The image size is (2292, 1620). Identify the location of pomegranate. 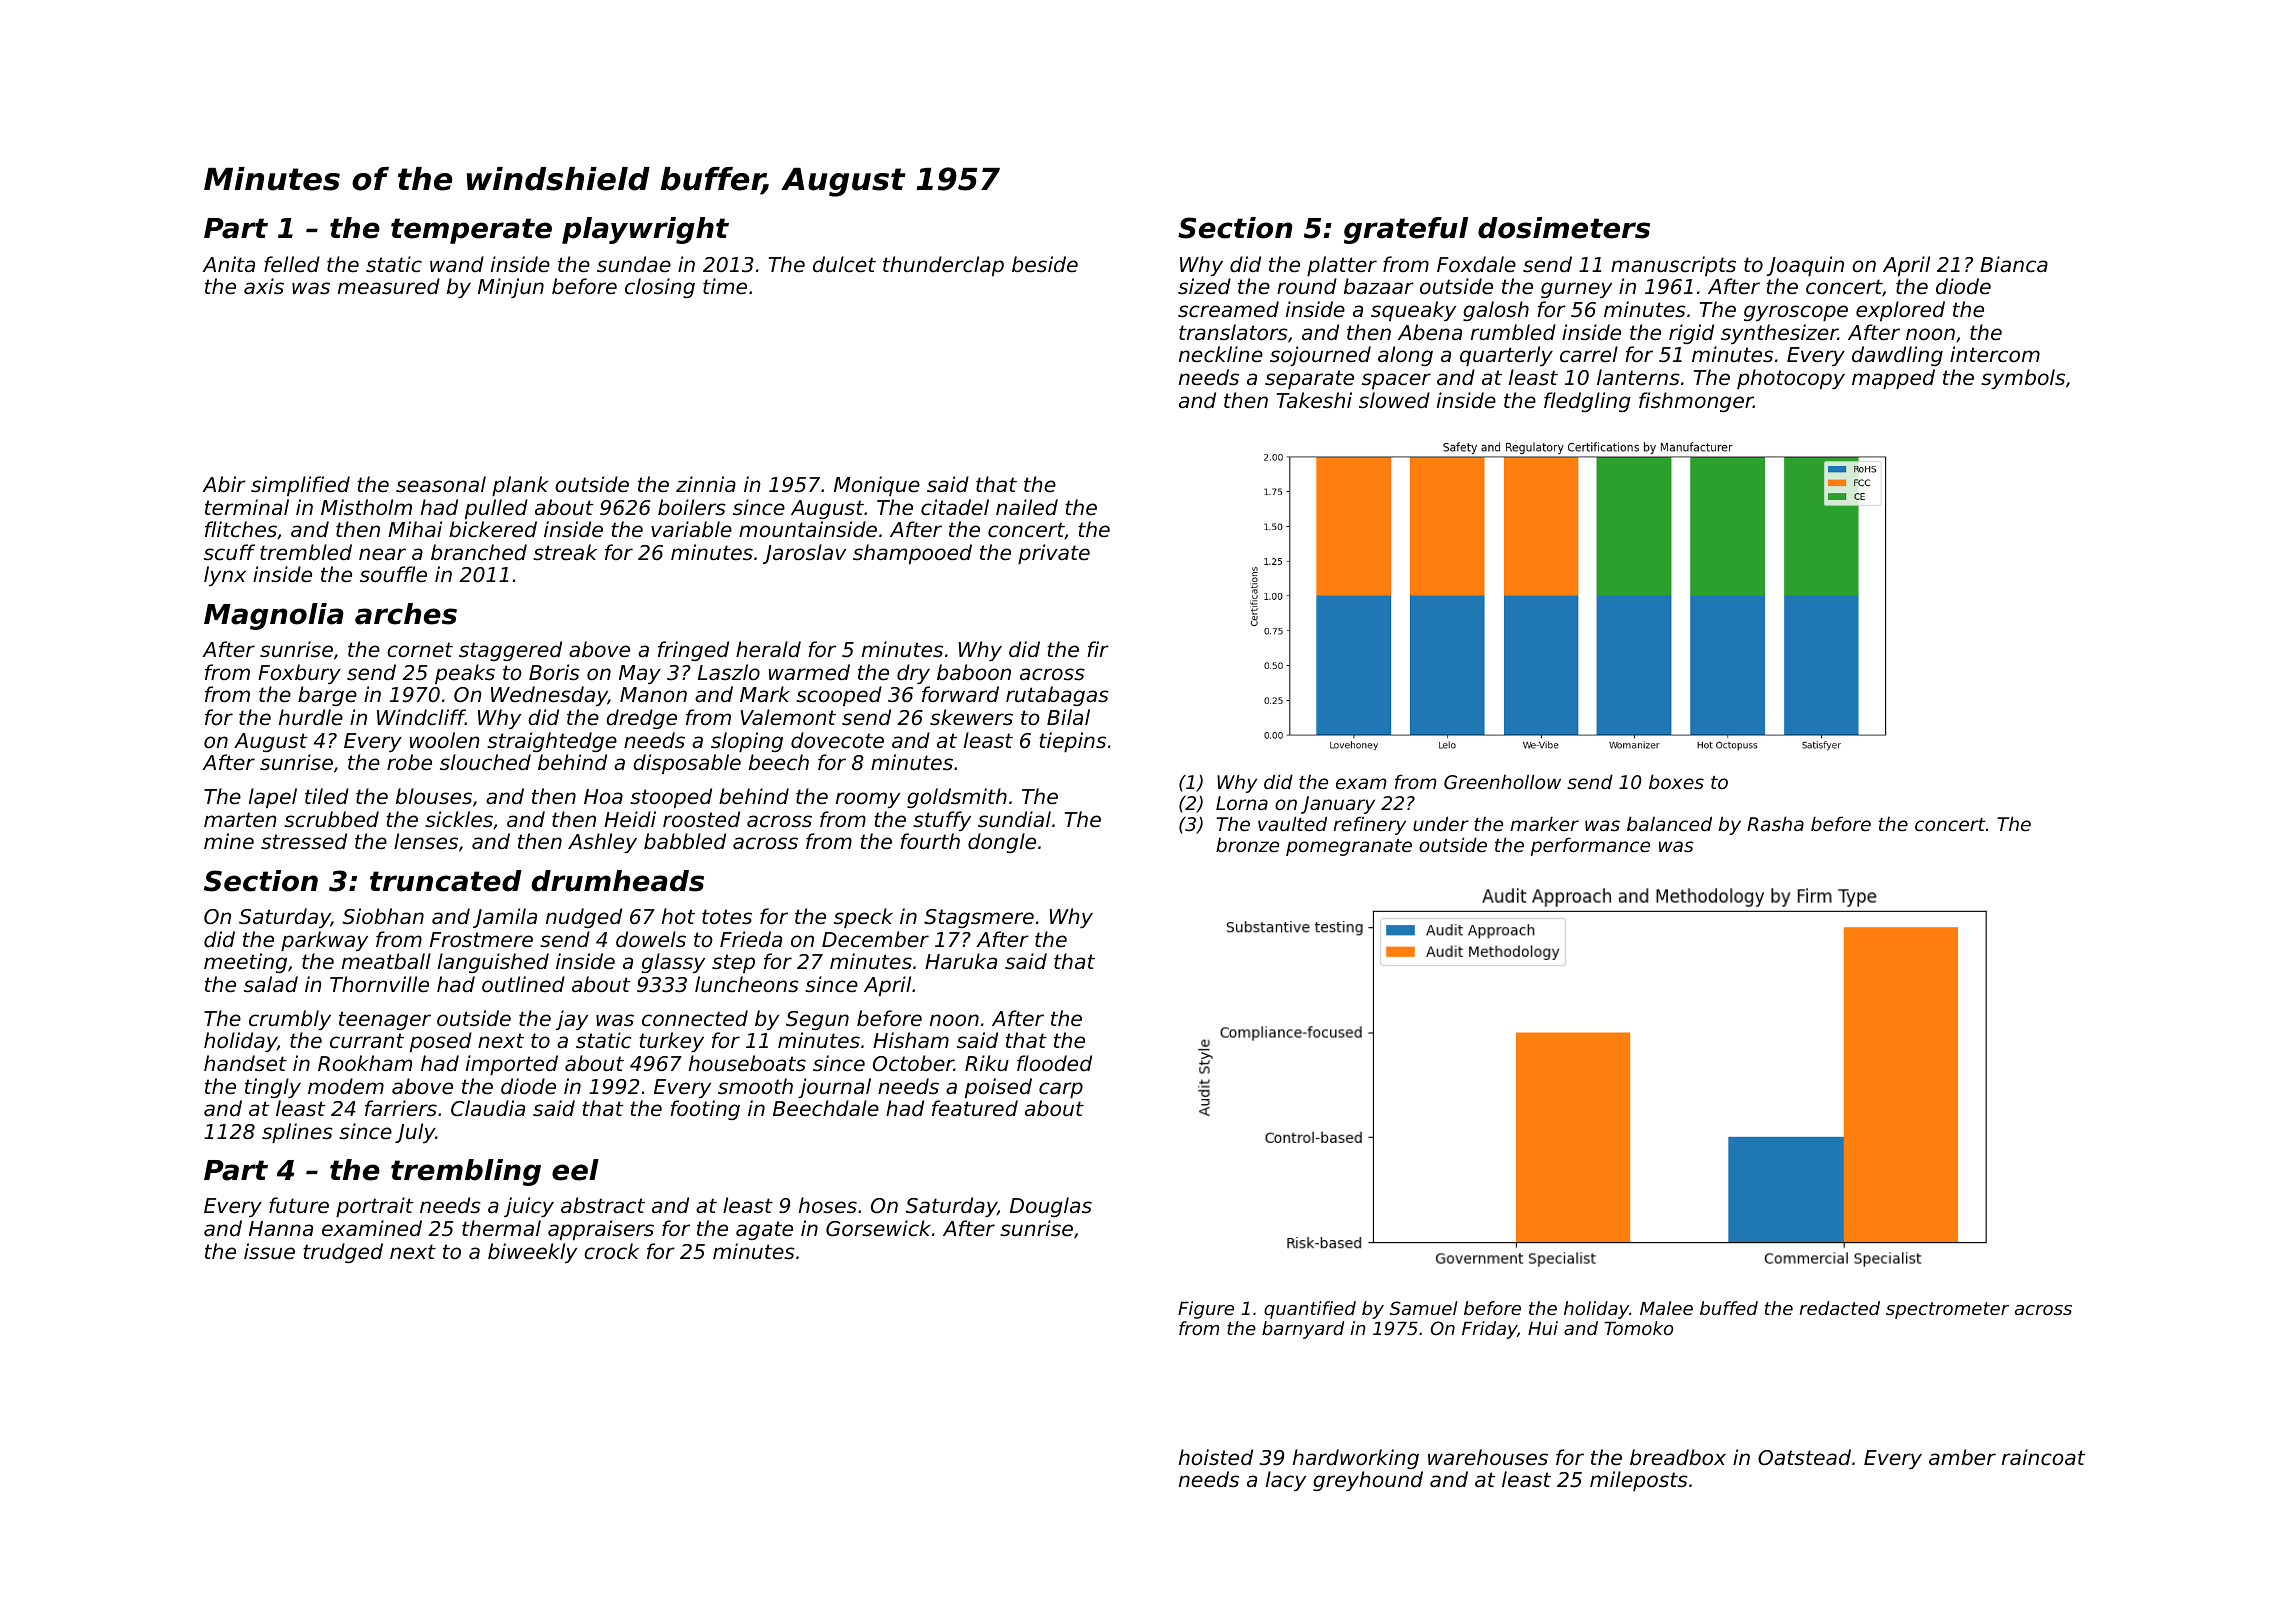
(1349, 847).
